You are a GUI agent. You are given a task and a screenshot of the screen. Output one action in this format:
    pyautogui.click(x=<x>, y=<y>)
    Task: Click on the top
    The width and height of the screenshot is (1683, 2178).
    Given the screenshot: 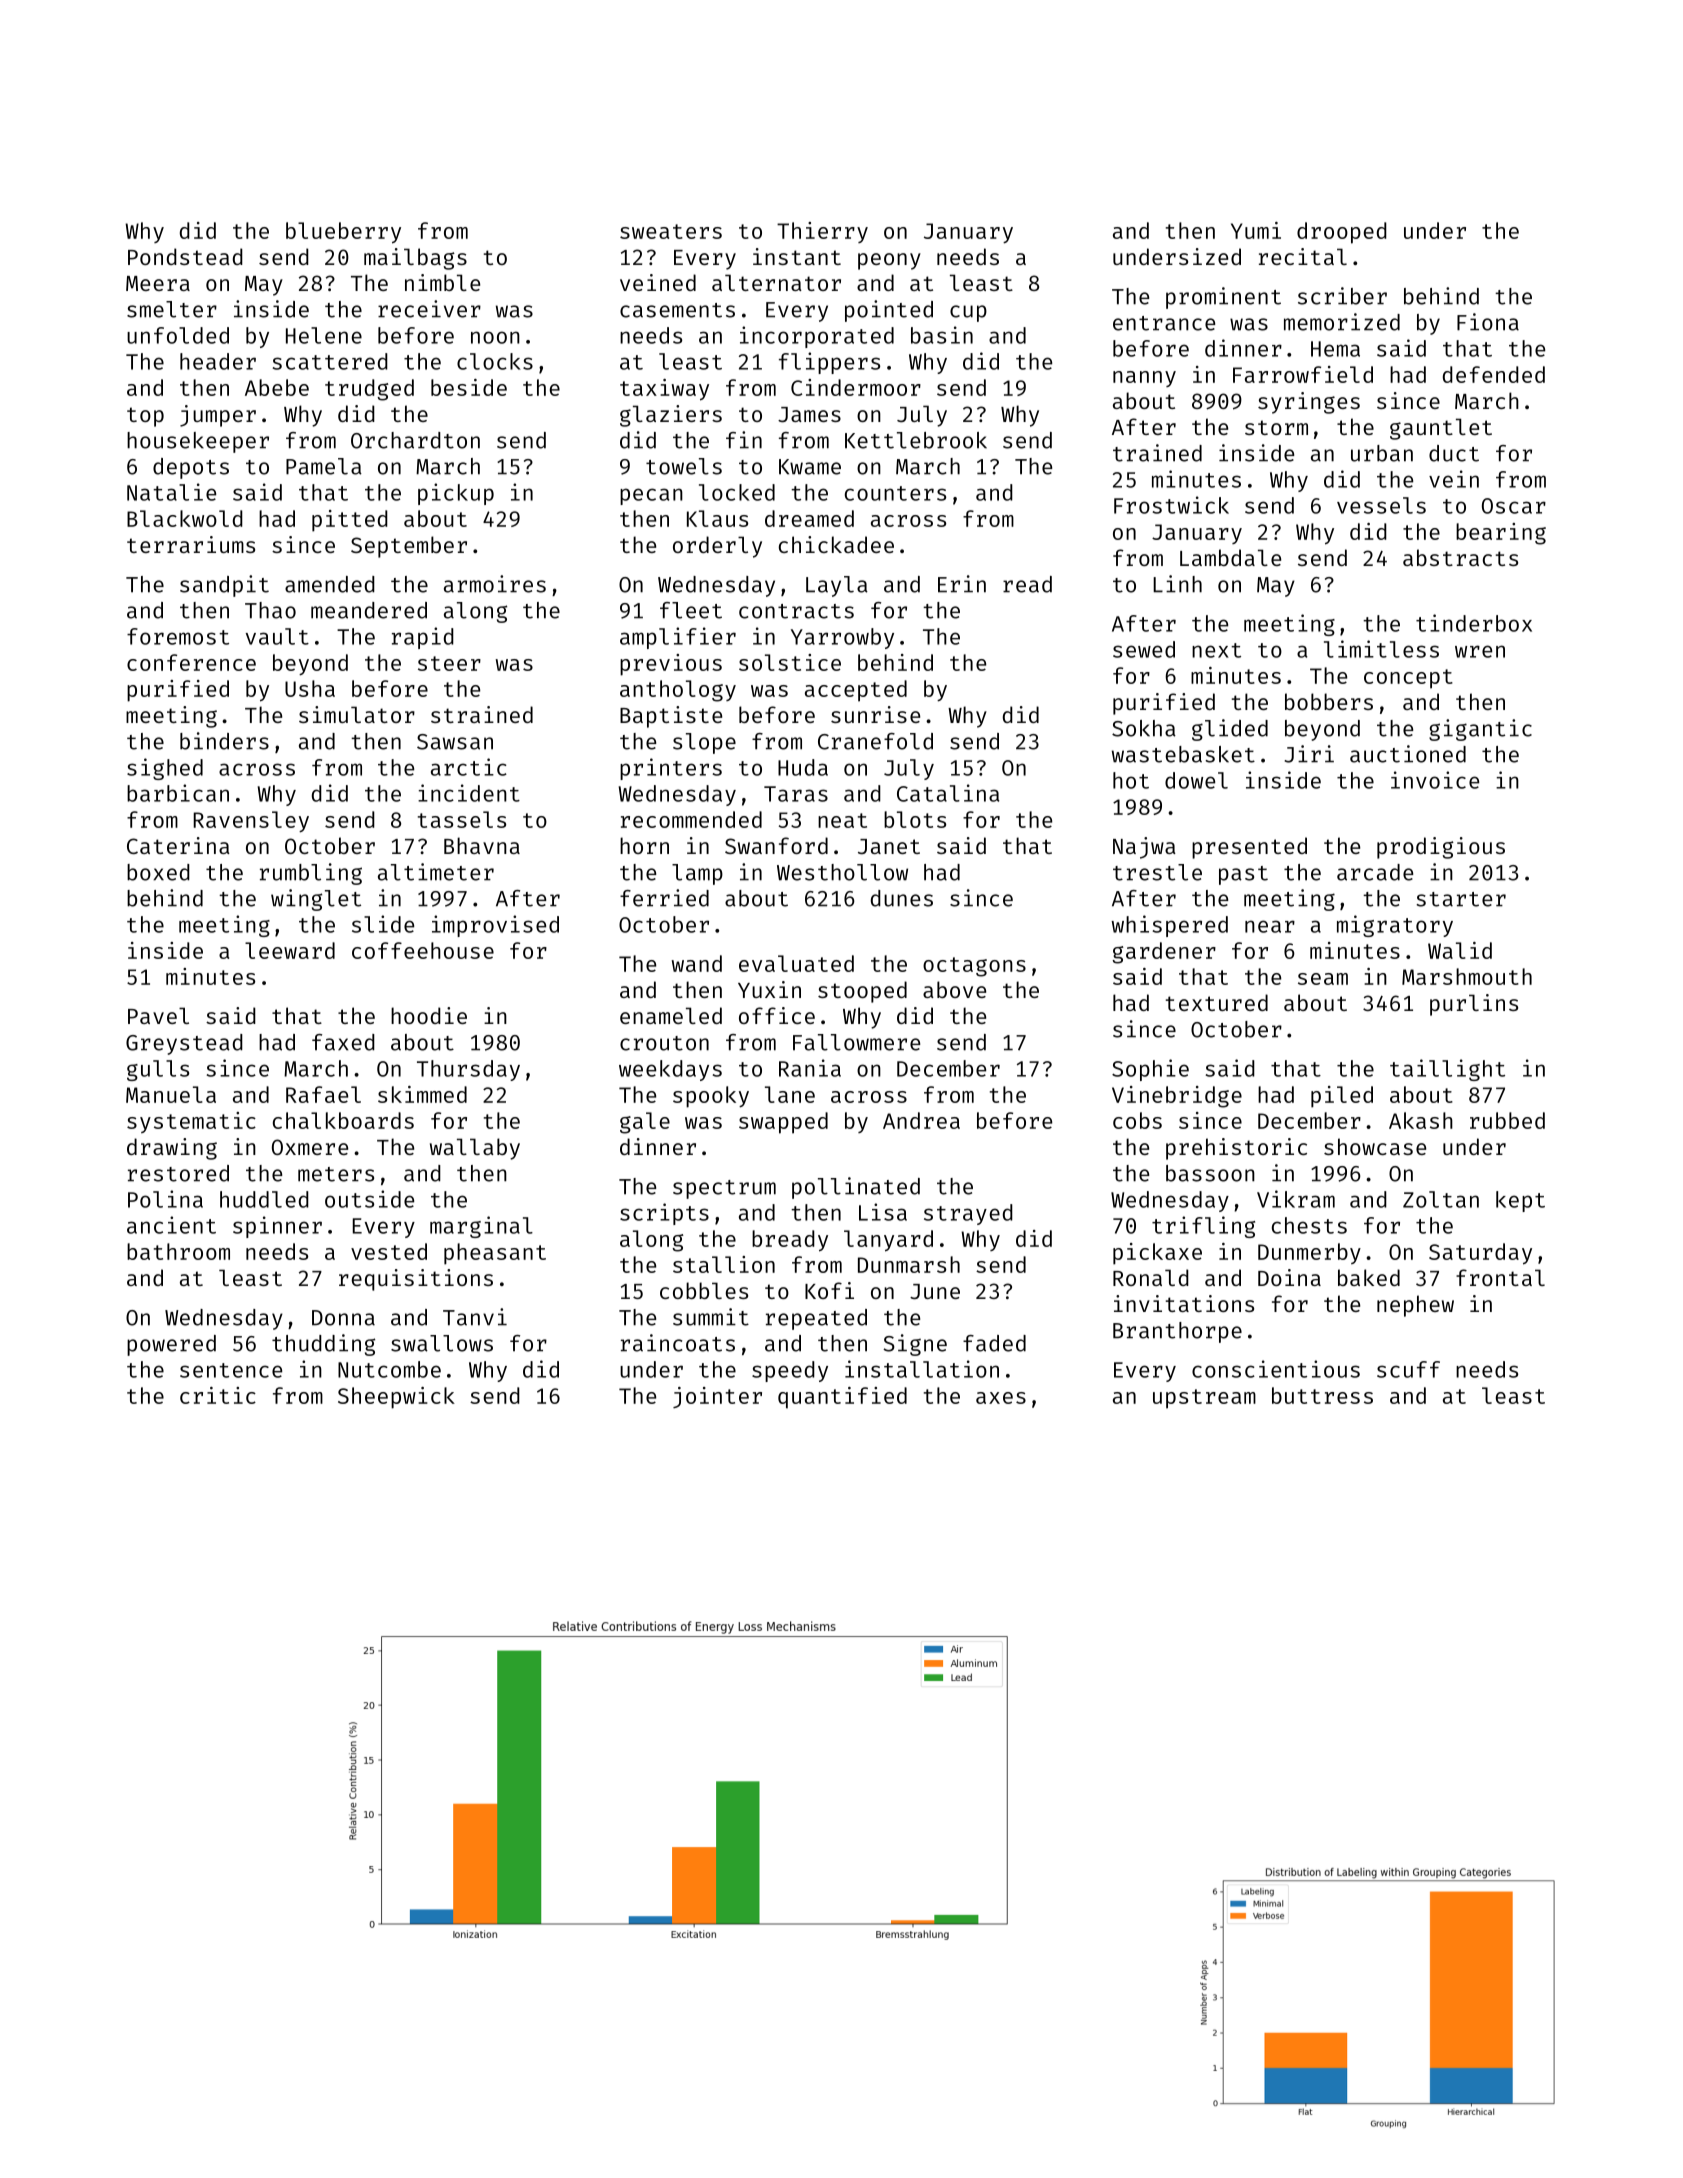 What is the action you would take?
    pyautogui.click(x=145, y=417)
